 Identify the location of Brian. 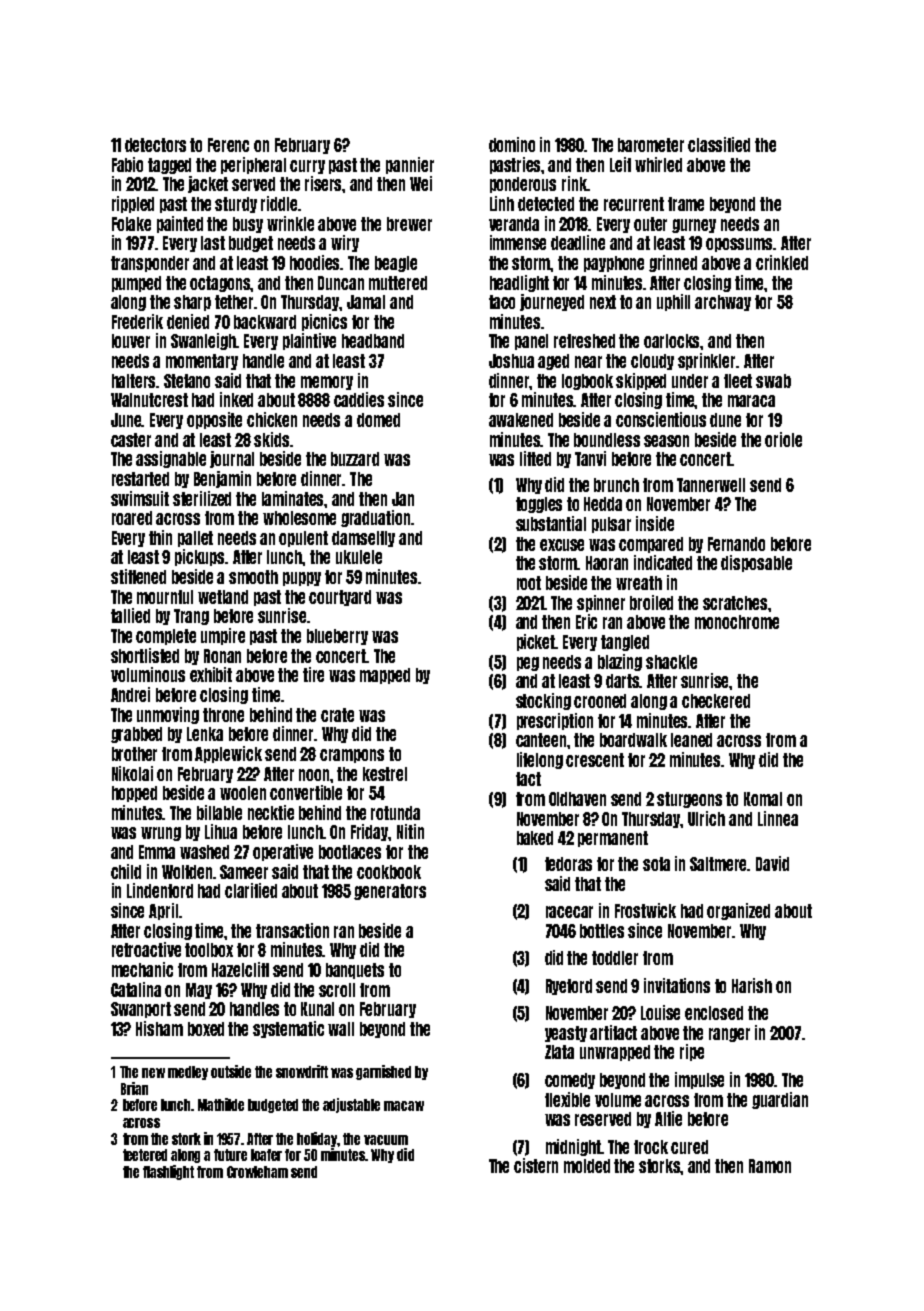
(134, 1088).
